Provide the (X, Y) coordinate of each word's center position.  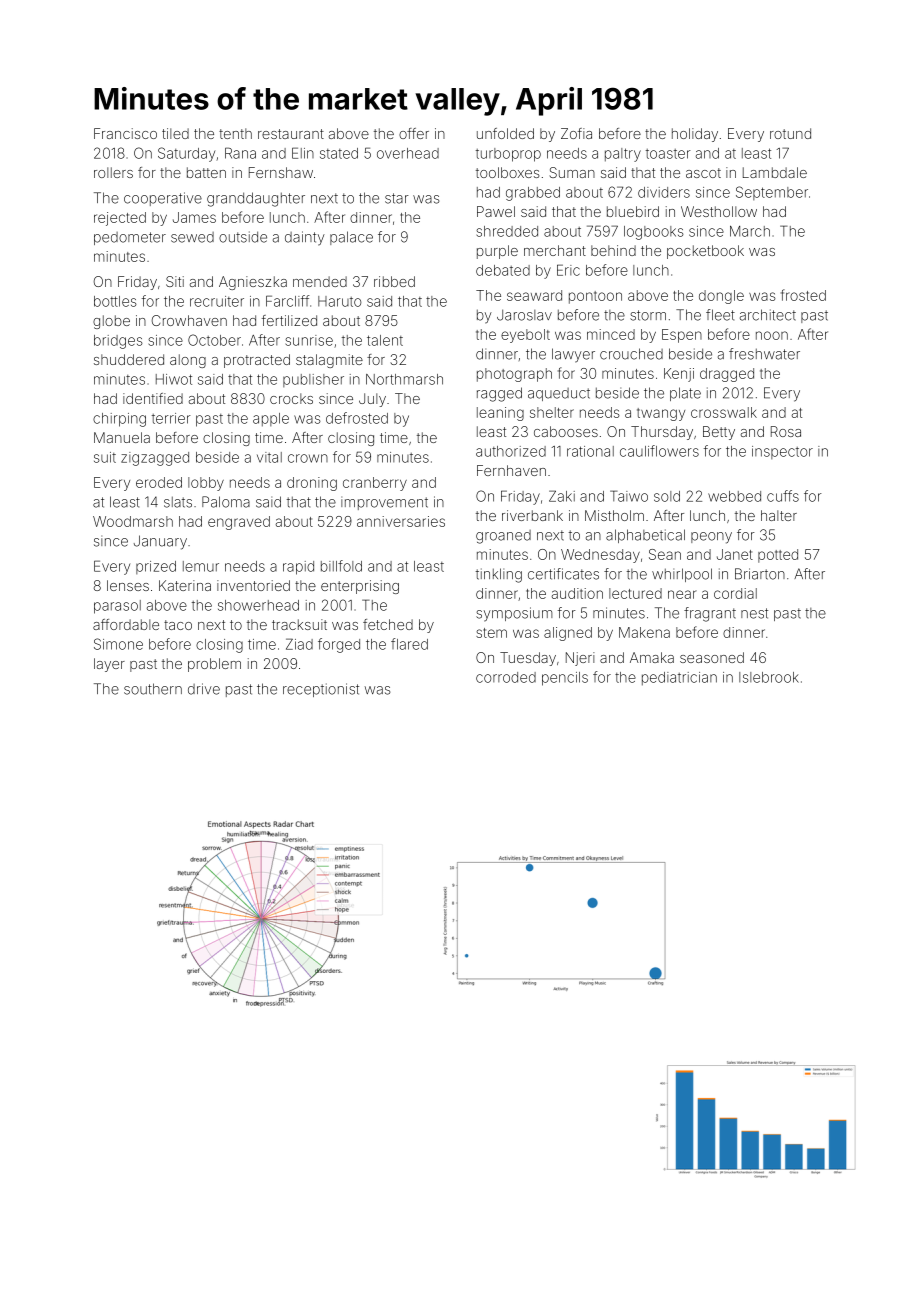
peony (711, 538)
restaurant (291, 134)
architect (768, 315)
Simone (118, 644)
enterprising (360, 587)
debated (503, 270)
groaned (503, 537)
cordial (735, 593)
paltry (623, 155)
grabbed (533, 194)
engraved (239, 523)
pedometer (130, 238)
